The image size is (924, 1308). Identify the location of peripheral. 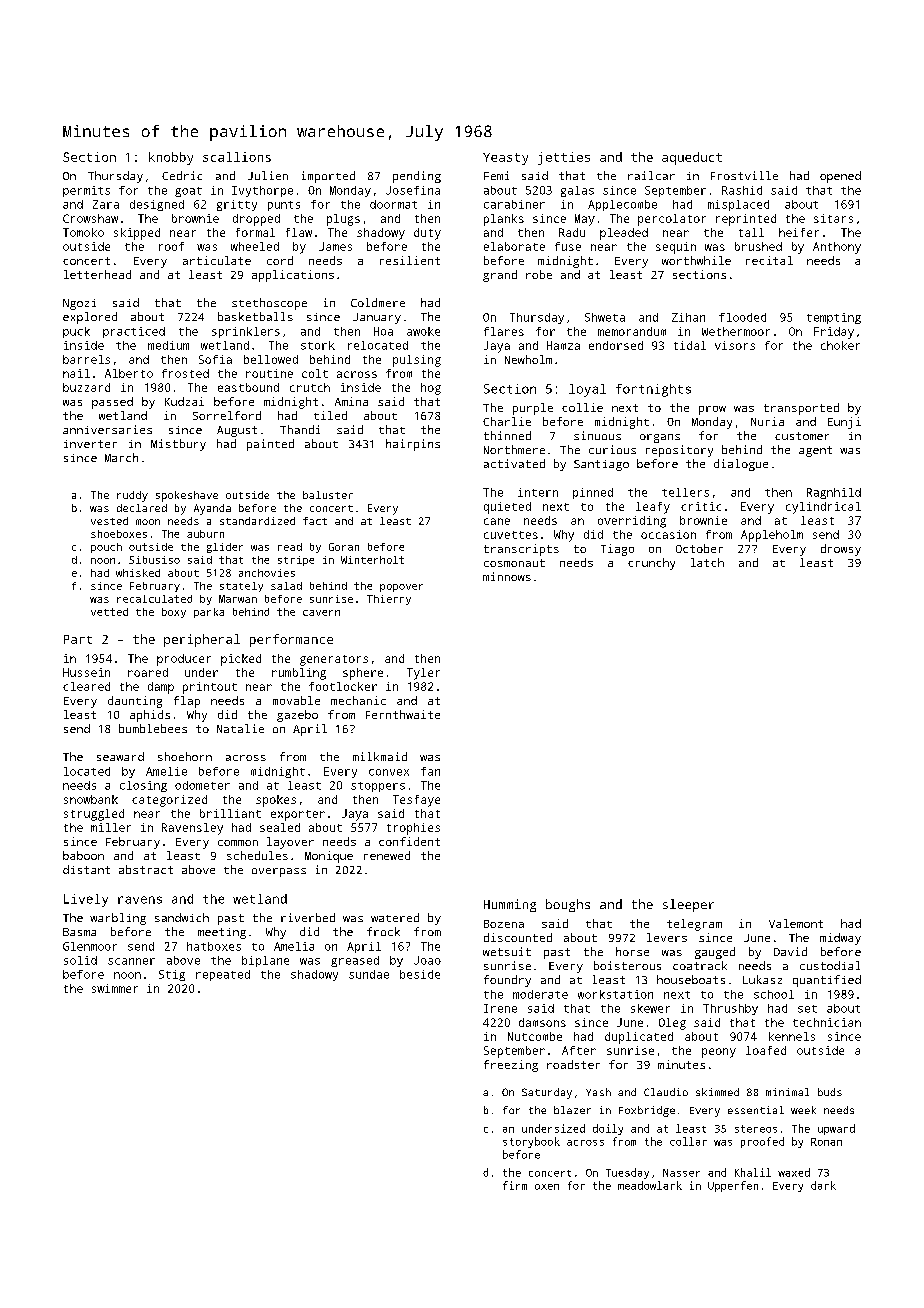
(202, 640).
